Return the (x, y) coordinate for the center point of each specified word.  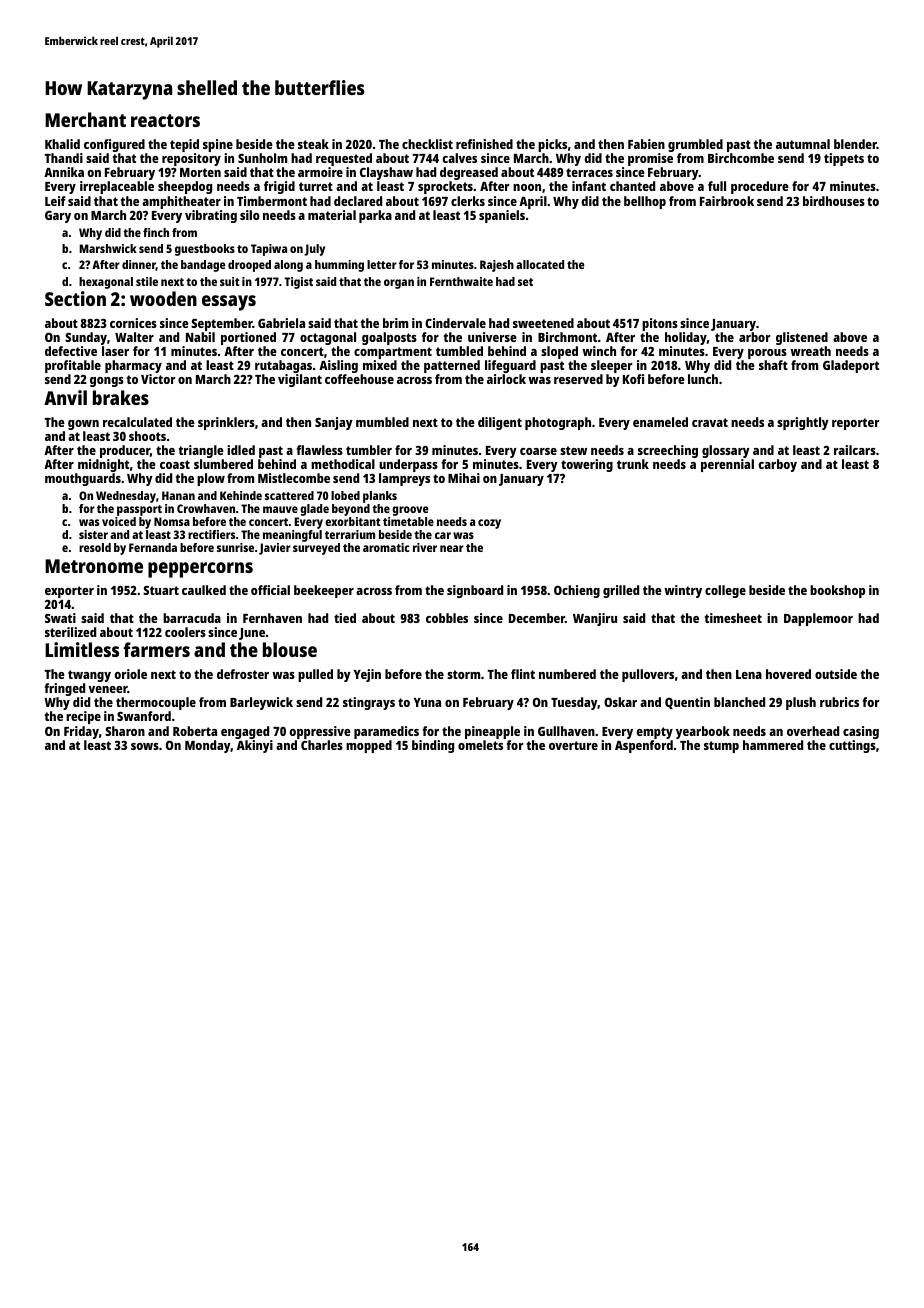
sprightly (803, 423)
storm (463, 674)
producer (125, 451)
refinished (484, 144)
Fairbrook (727, 201)
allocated (540, 264)
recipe (83, 717)
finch (156, 232)
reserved (578, 379)
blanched (739, 702)
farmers (156, 649)
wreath (810, 351)
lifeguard (510, 366)
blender (855, 144)
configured (114, 145)
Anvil (65, 397)
